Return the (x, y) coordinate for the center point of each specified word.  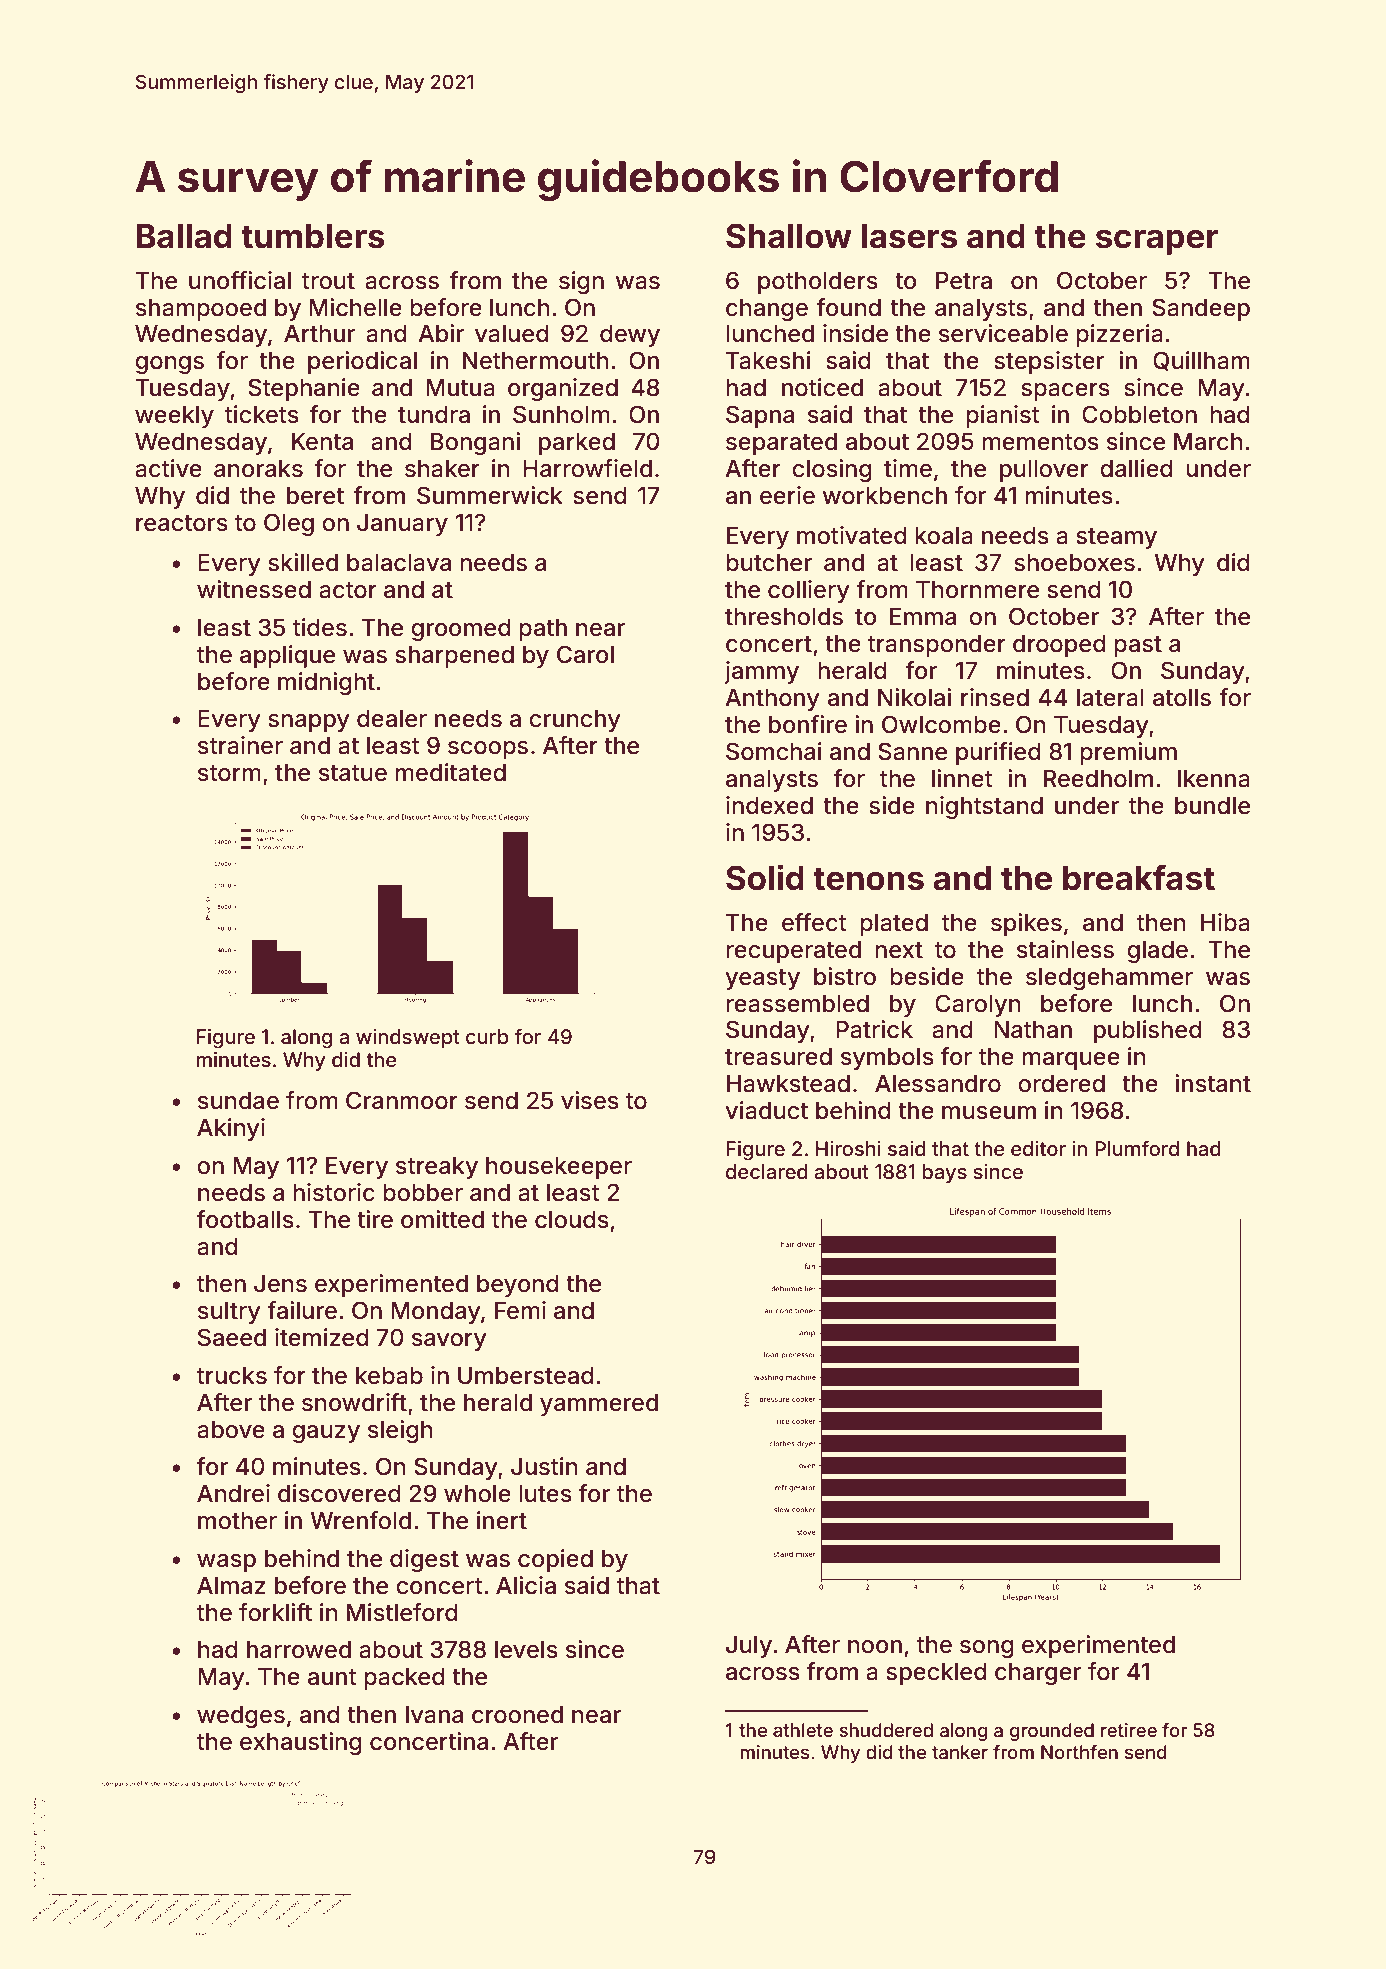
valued (512, 334)
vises (590, 1100)
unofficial (240, 280)
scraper (1157, 242)
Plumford (1137, 1148)
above (231, 1430)
